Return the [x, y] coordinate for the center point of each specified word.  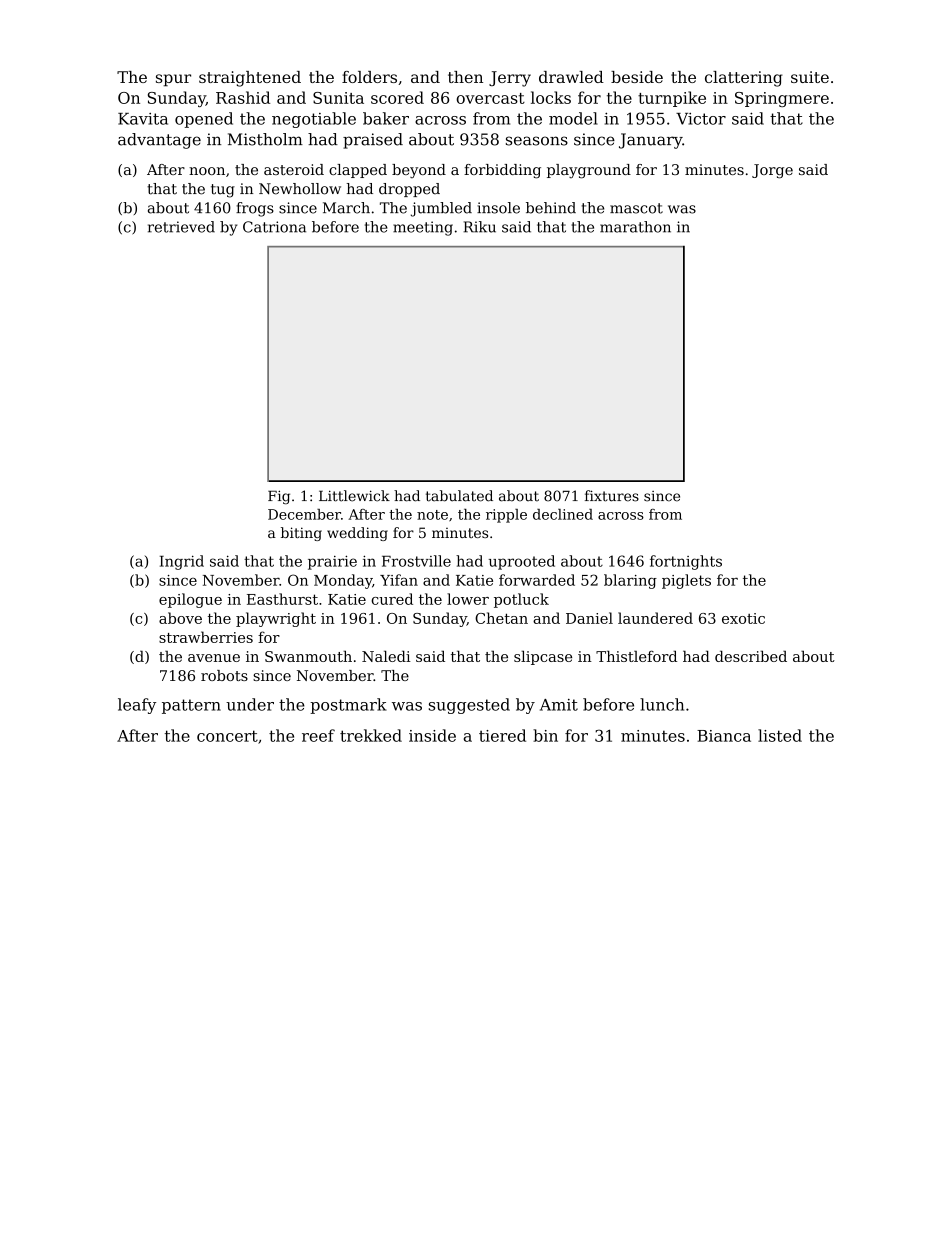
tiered [502, 735]
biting [301, 534]
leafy [137, 706]
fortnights [686, 562]
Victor [701, 119]
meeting [423, 228]
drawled [571, 77]
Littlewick [354, 496]
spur [173, 80]
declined [563, 514]
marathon [635, 227]
